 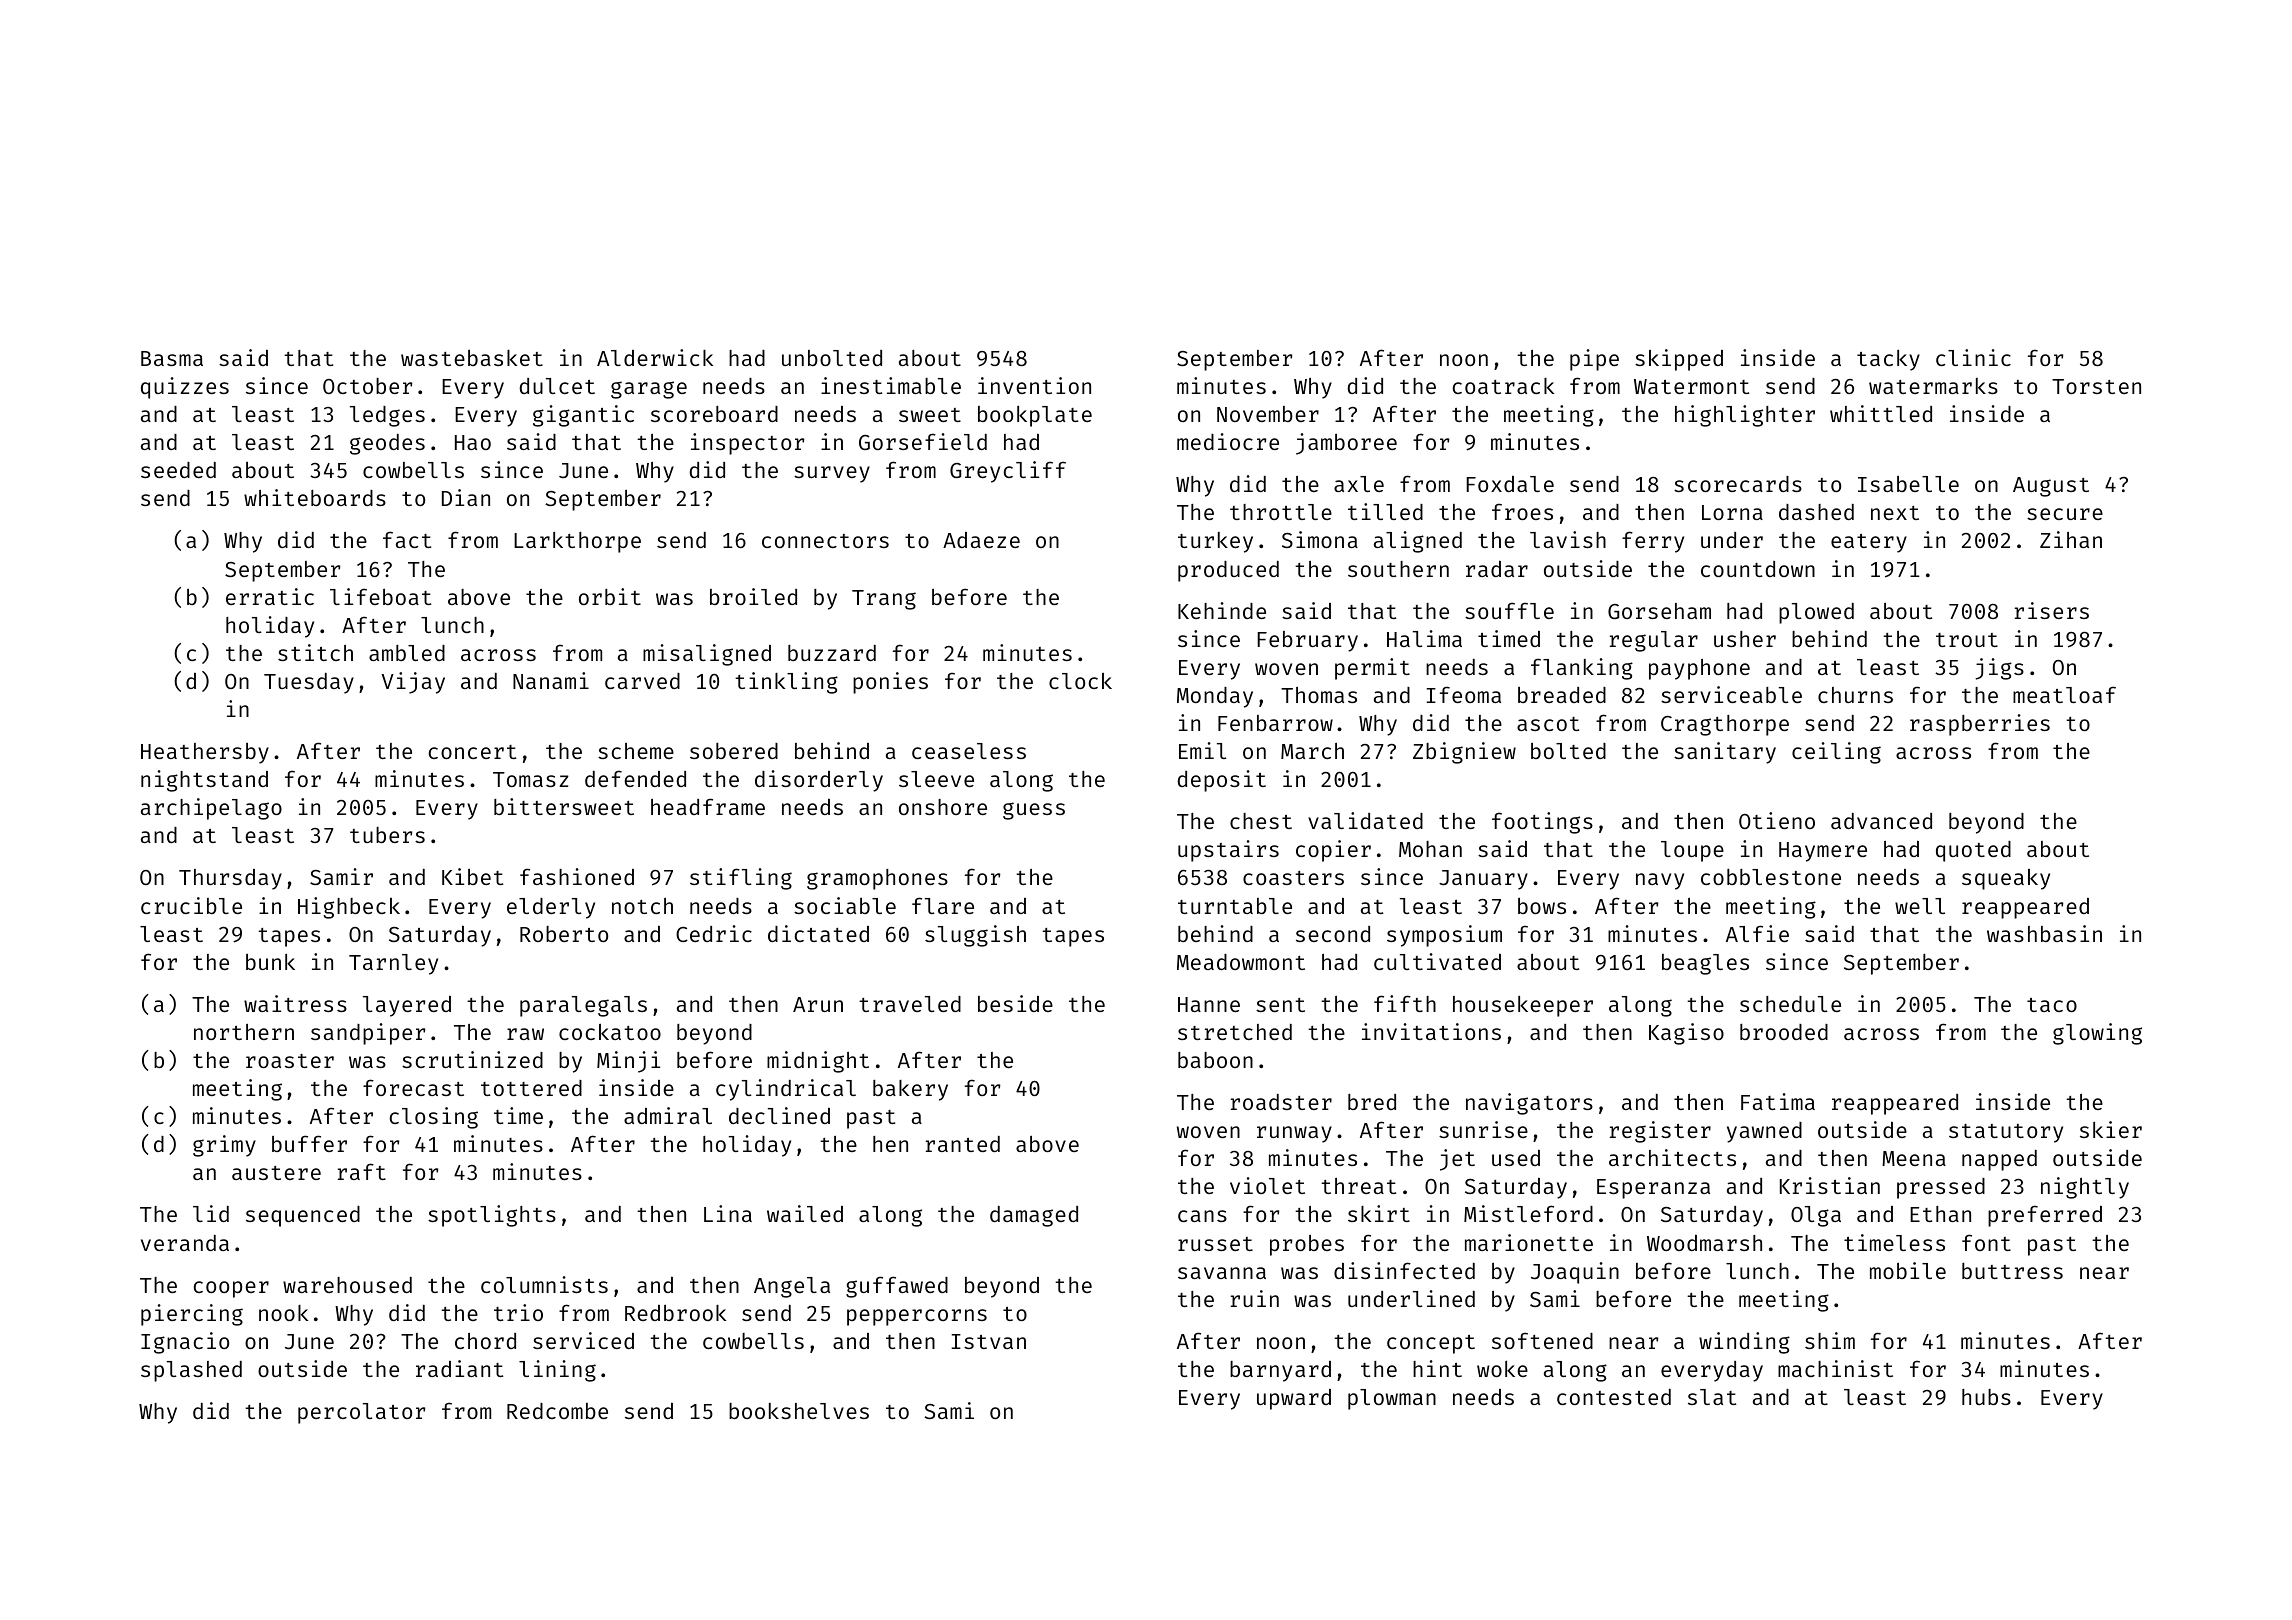 I want to click on ranted, so click(x=963, y=1144).
